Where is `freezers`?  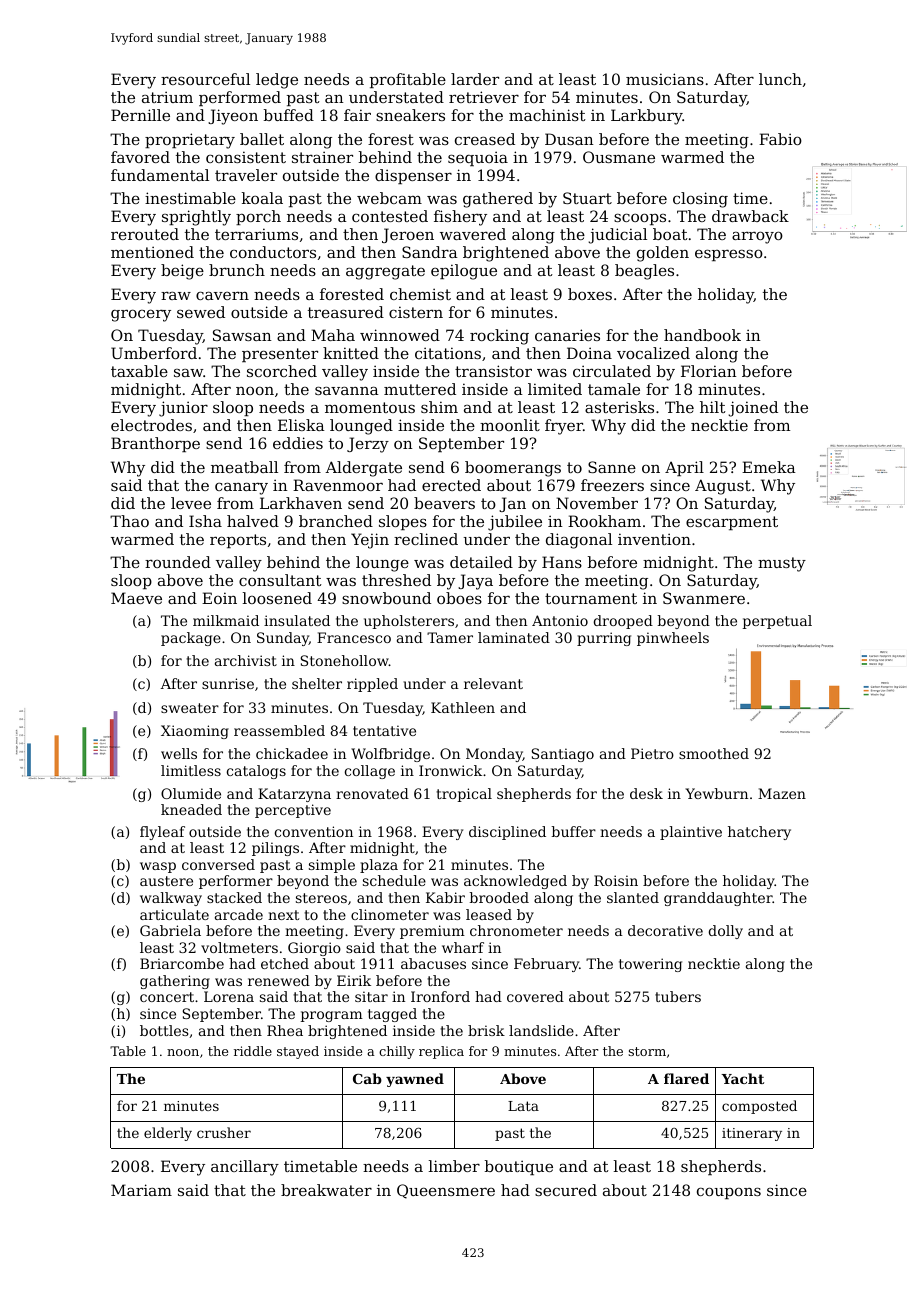
freezers is located at coordinates (612, 485).
